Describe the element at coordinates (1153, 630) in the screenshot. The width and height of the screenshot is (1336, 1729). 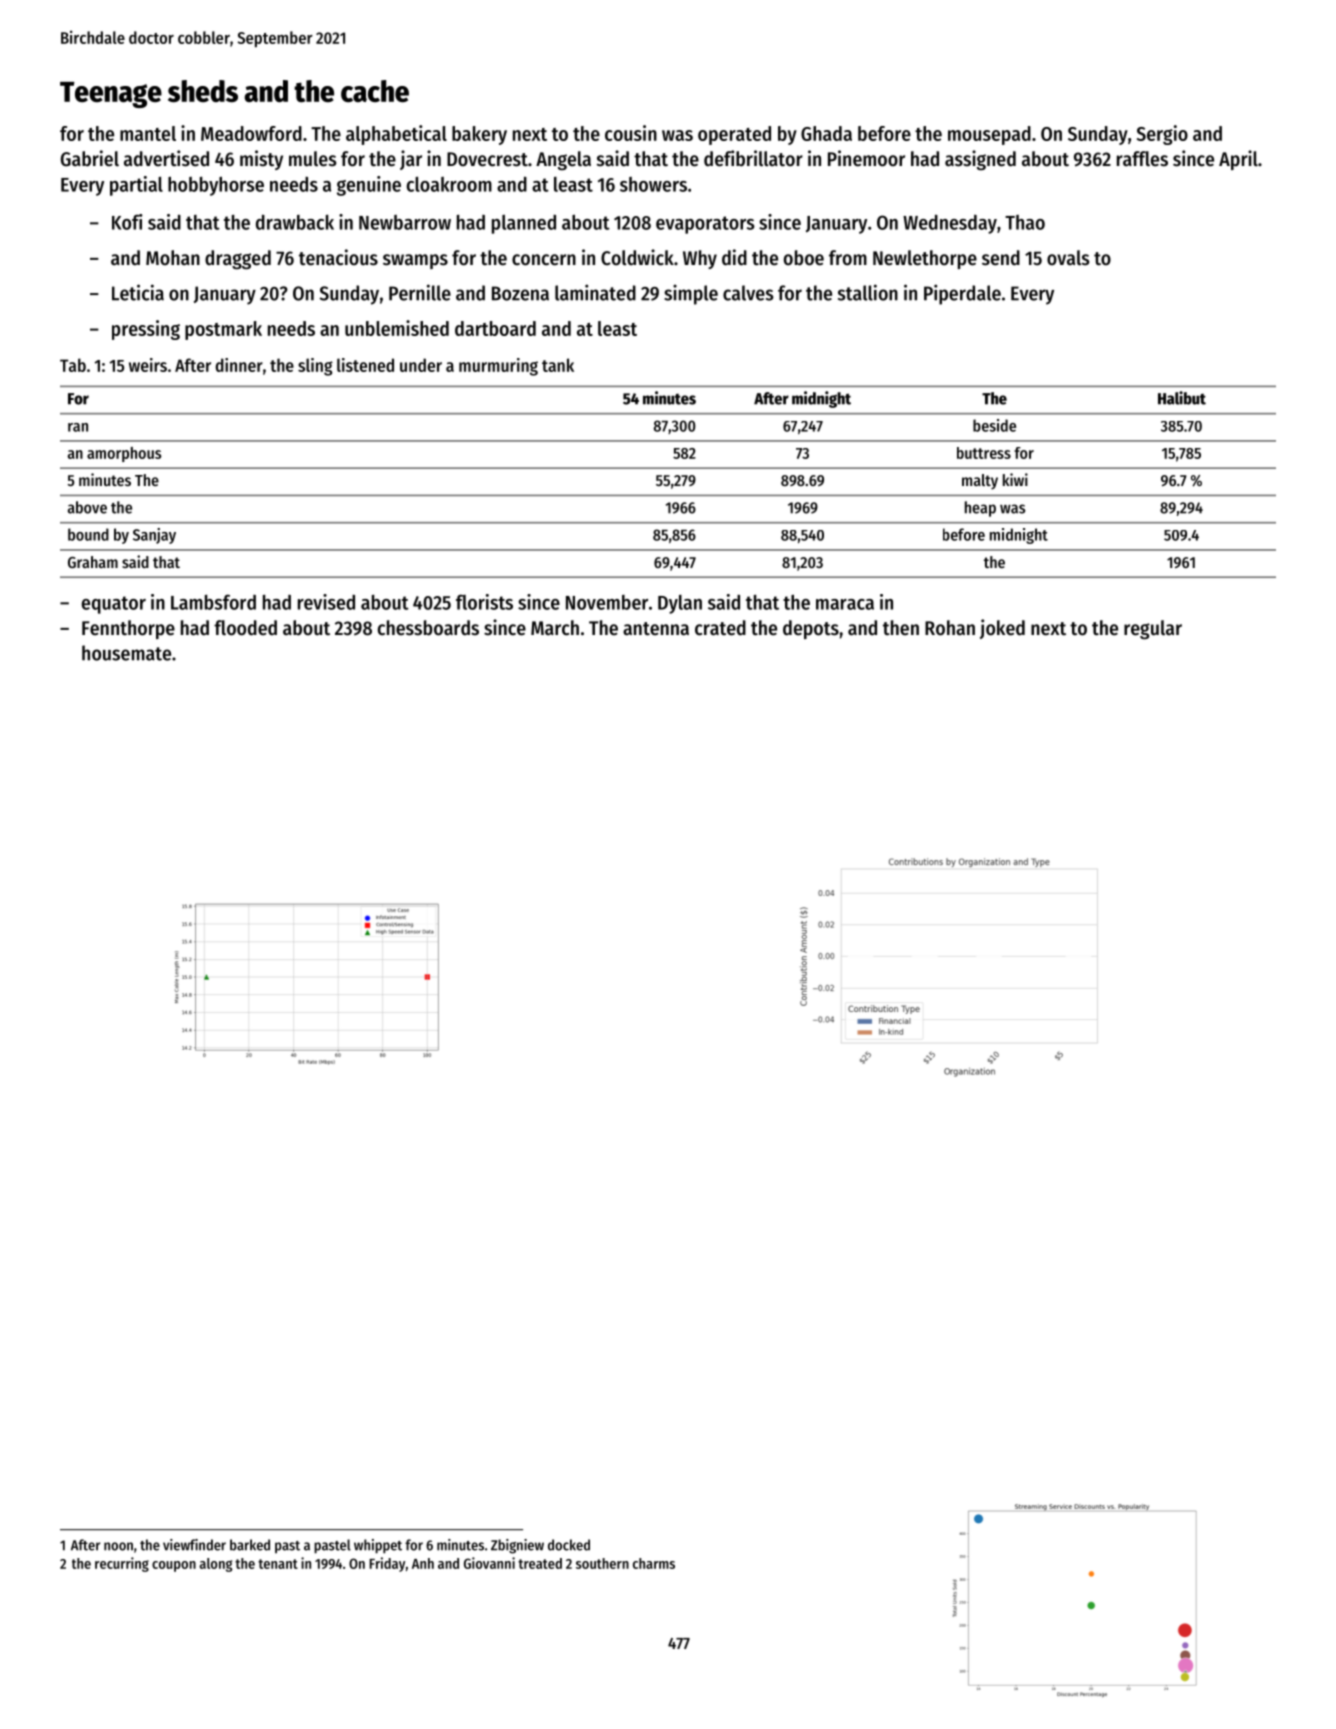
I see `regular` at that location.
